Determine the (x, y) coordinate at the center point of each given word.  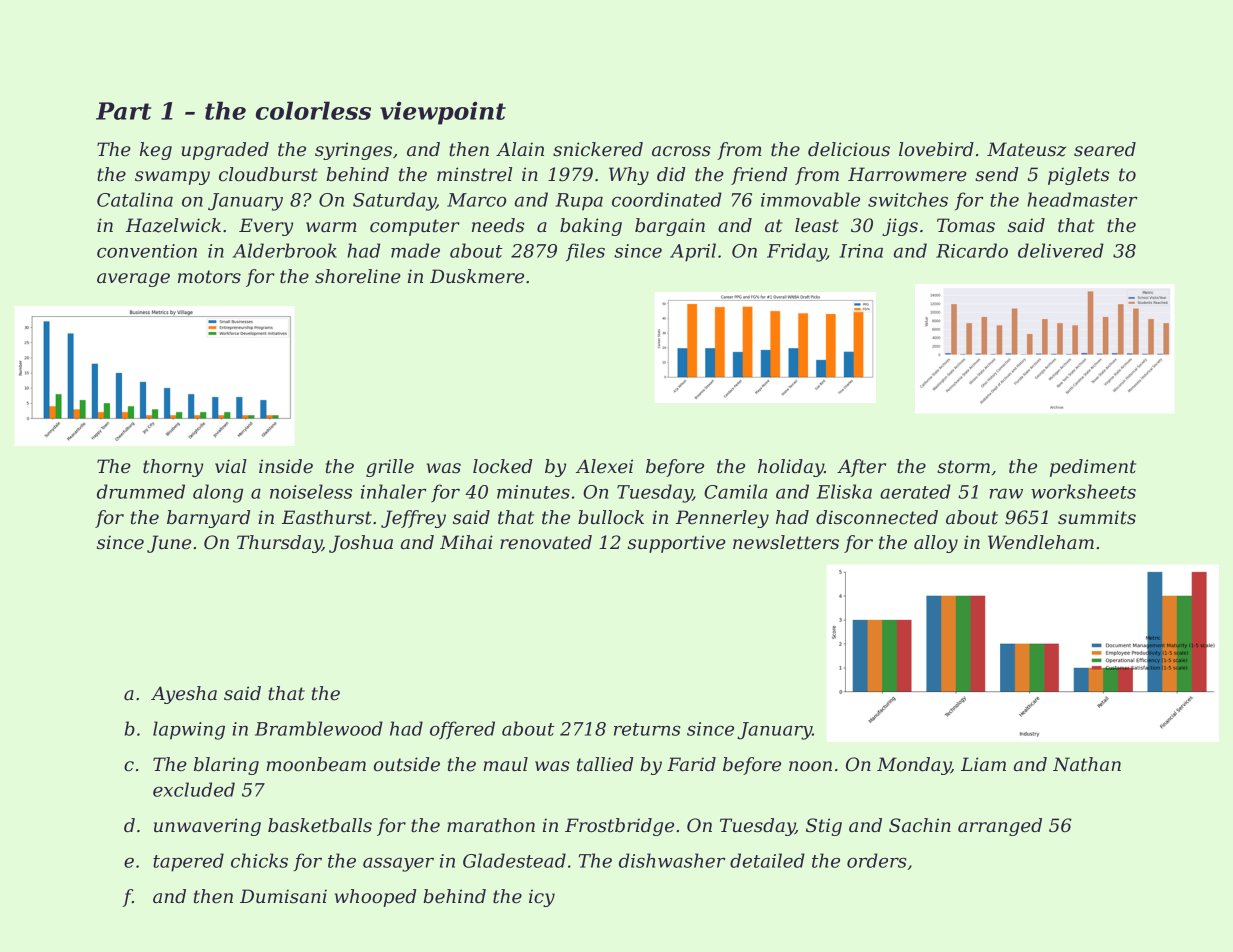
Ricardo (972, 250)
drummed (141, 491)
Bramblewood (319, 728)
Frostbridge (619, 827)
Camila (736, 491)
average (133, 280)
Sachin (920, 825)
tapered (188, 862)
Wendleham (1041, 542)
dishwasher (672, 860)
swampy (172, 178)
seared (1105, 149)
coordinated (667, 199)
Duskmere (477, 276)
